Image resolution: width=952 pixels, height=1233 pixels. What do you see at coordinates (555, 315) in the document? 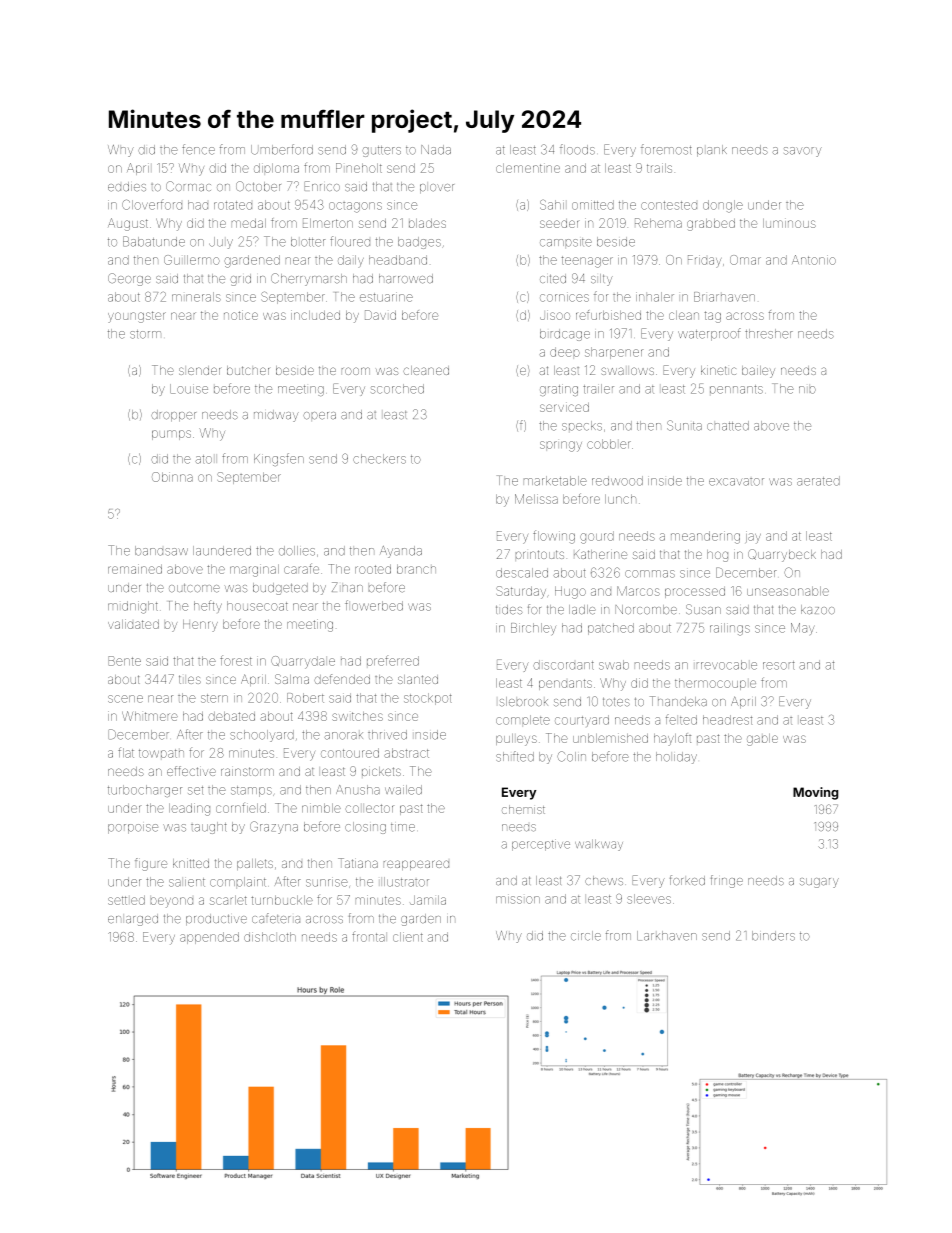
I see `Jisoo` at bounding box center [555, 315].
